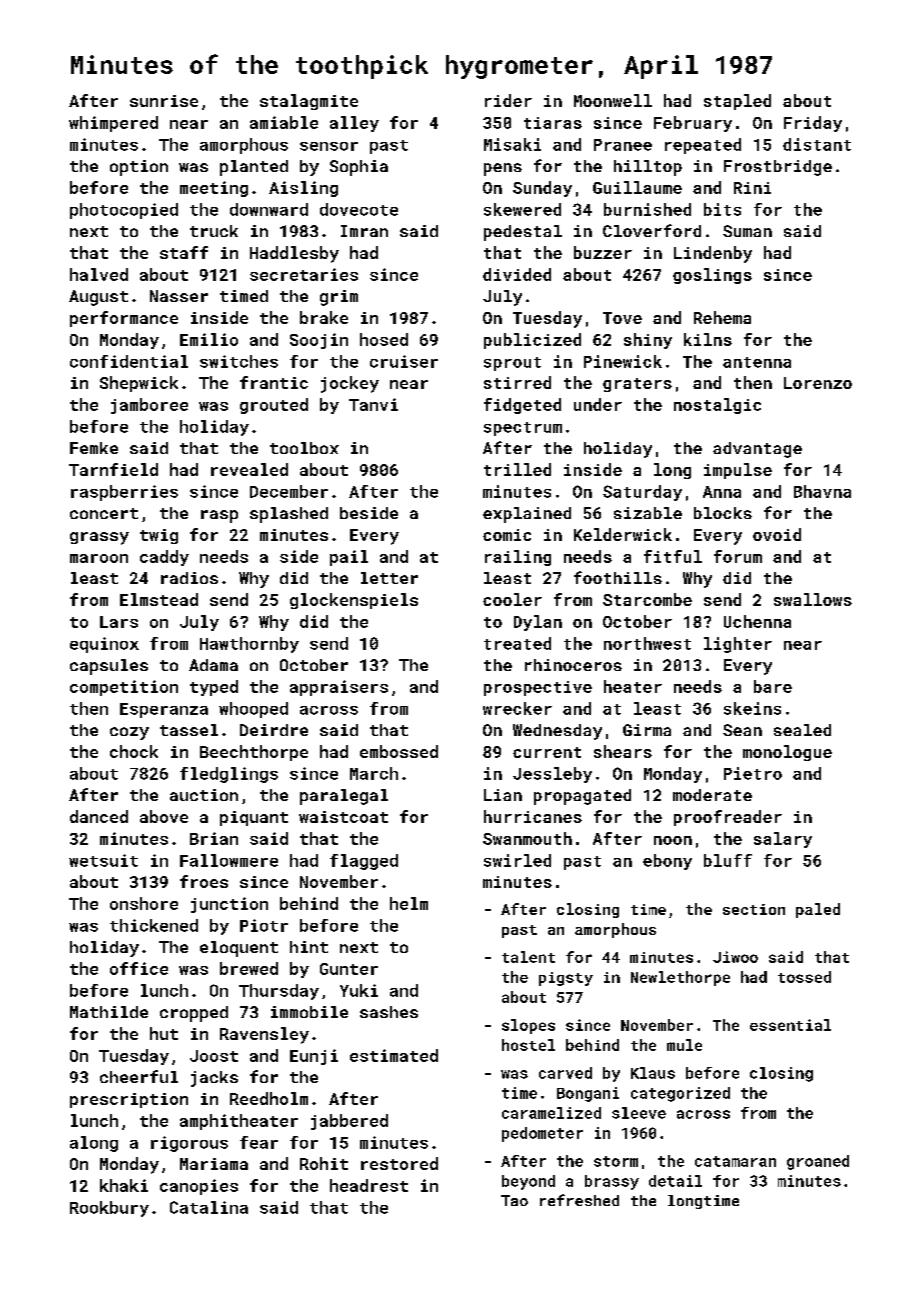  Describe the element at coordinates (109, 1012) in the document. I see `Mathilde` at that location.
